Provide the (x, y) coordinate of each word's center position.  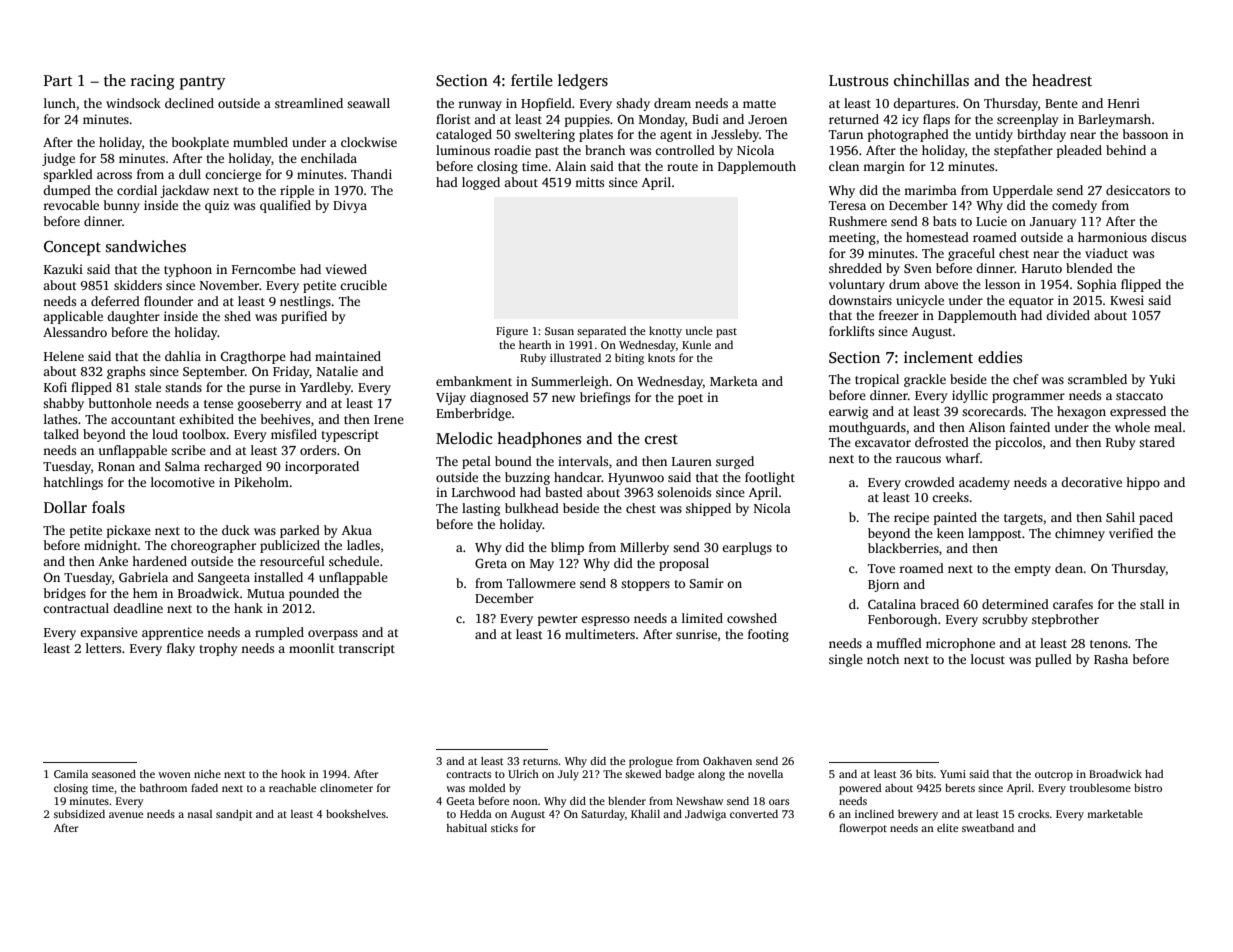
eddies (1000, 357)
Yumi (953, 774)
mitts (589, 182)
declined (189, 103)
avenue (126, 815)
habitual (466, 828)
